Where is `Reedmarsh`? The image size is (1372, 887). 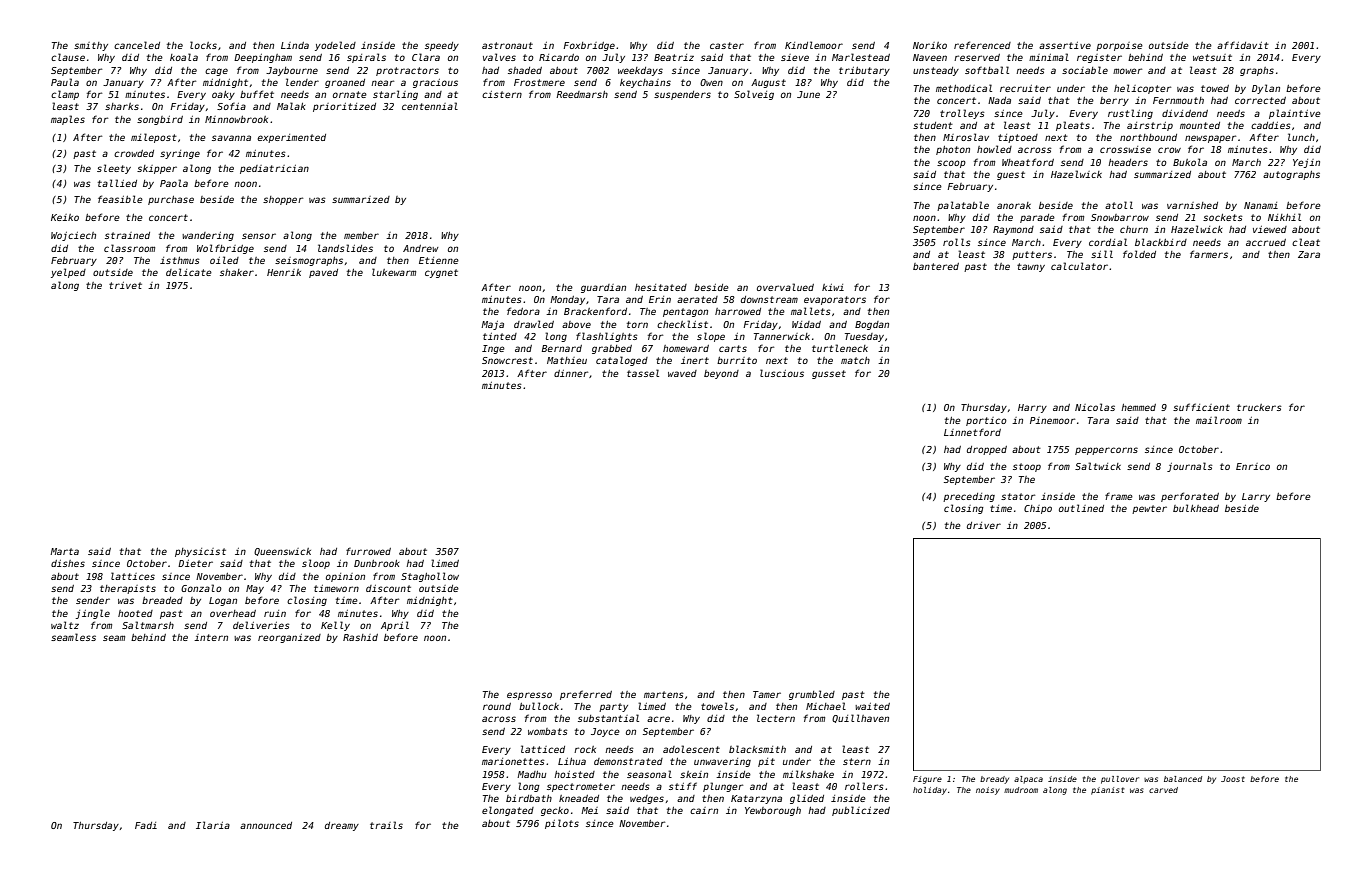
Reedmarsh is located at coordinates (582, 94).
